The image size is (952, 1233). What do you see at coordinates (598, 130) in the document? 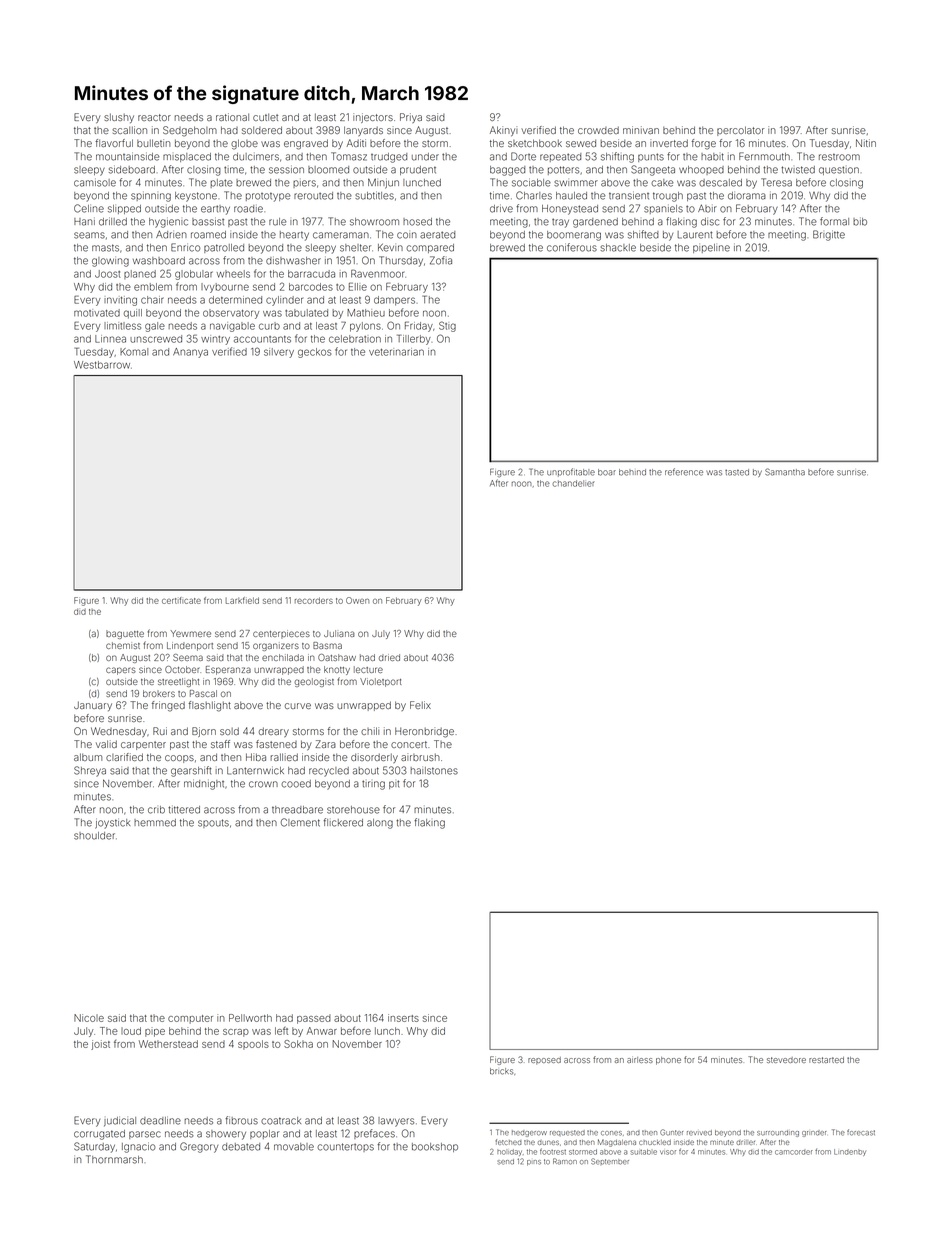
I see `crowded` at bounding box center [598, 130].
